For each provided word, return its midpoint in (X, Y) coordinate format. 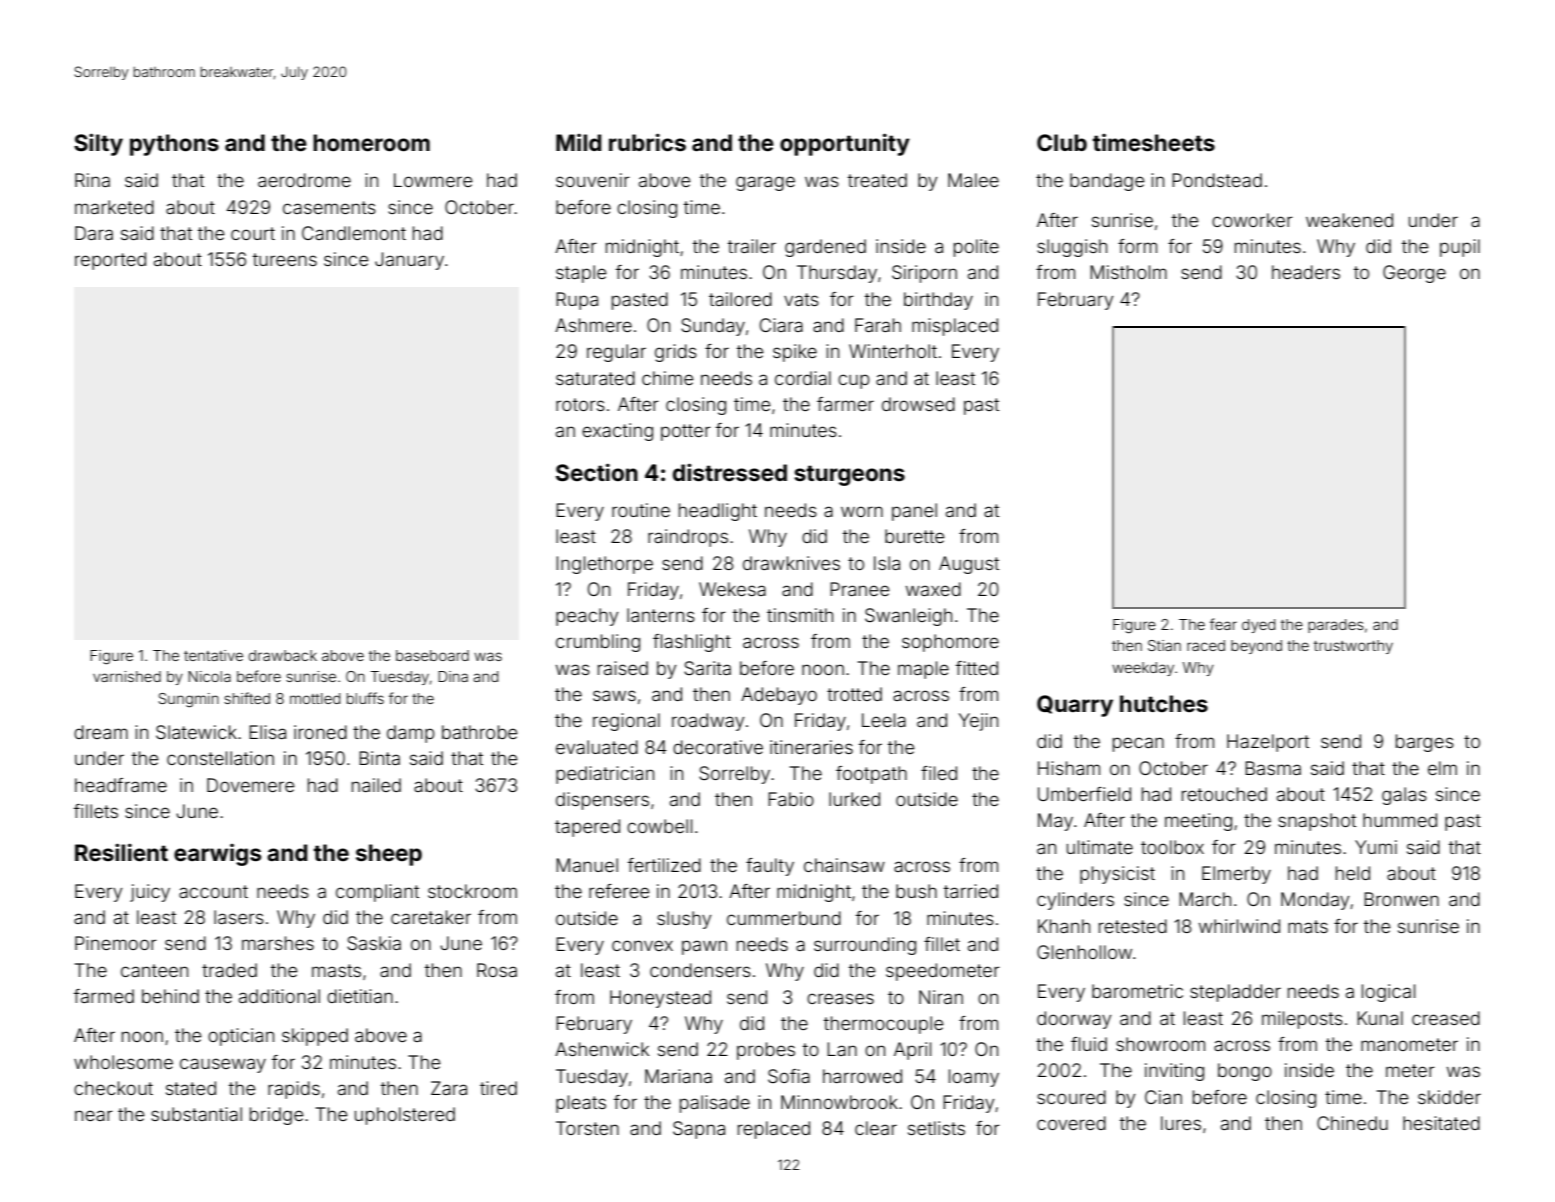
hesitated (1441, 1123)
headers (1306, 272)
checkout (113, 1088)
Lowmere (433, 180)
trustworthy (1353, 647)
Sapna (699, 1130)
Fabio (791, 799)
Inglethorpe (604, 565)
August (969, 565)
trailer (752, 246)
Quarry (1075, 706)
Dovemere (251, 785)
